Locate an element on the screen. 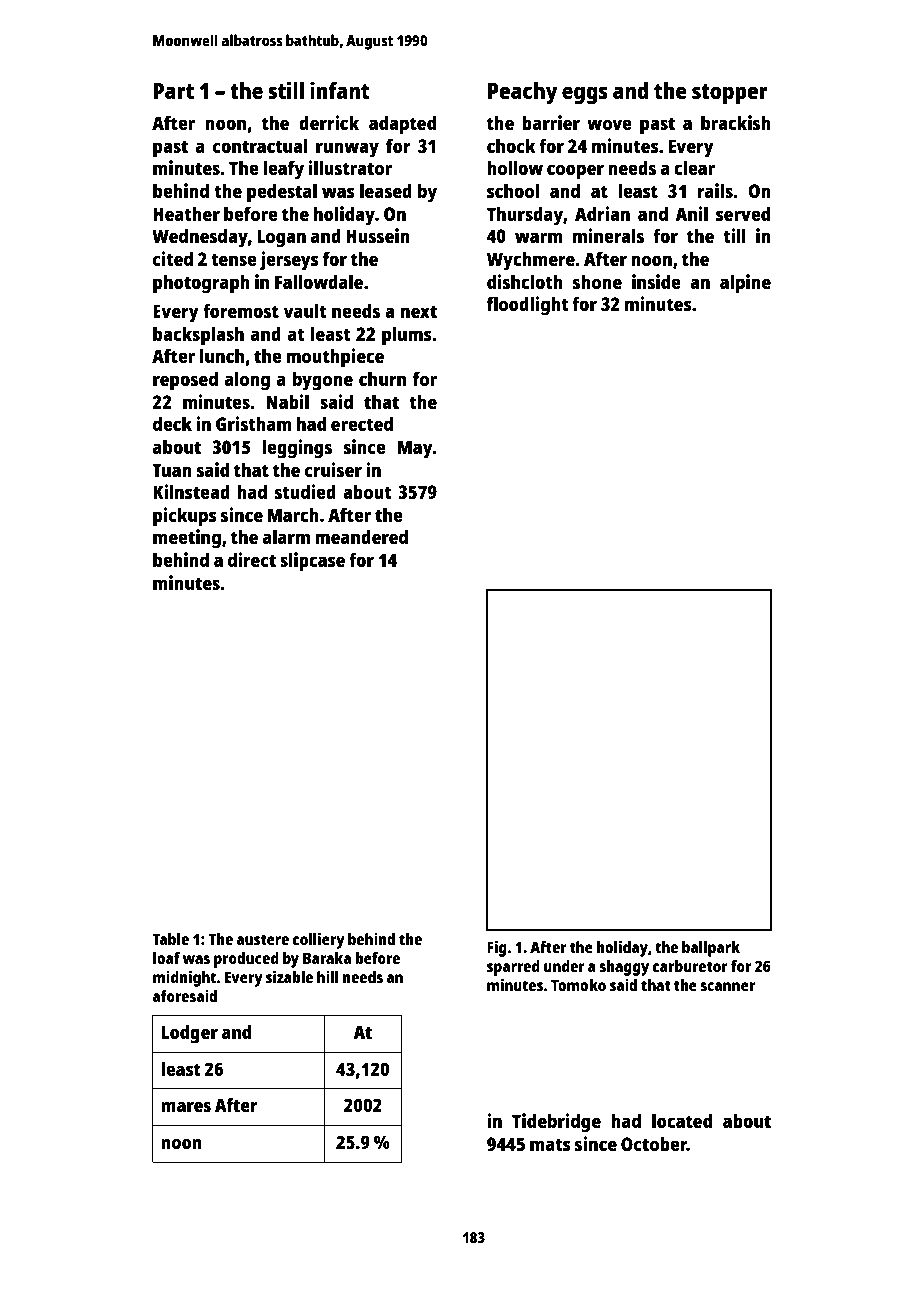 Image resolution: width=924 pixels, height=1311 pixels. churn is located at coordinates (382, 379).
